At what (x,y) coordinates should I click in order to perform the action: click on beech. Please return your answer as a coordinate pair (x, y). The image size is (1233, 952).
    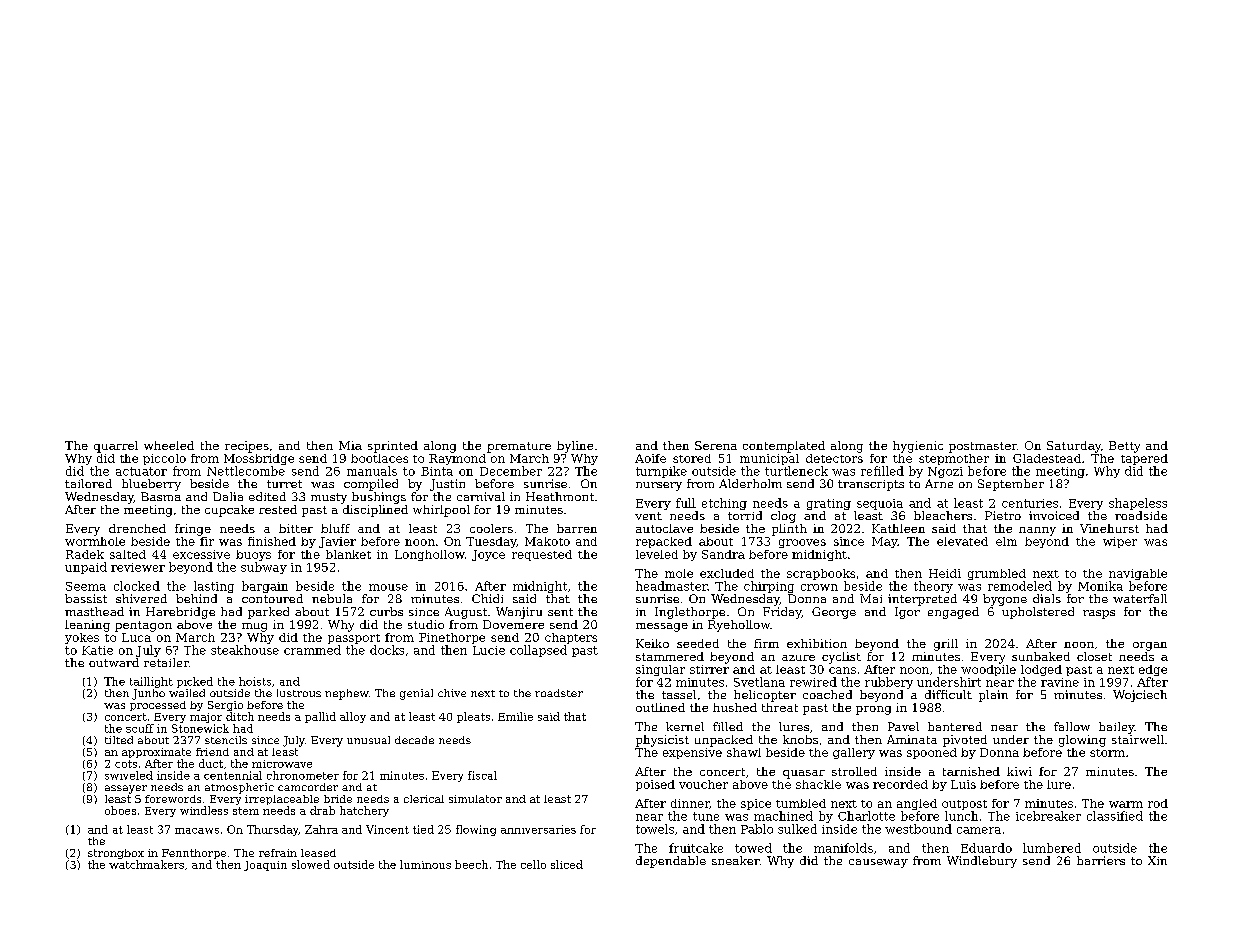
    Looking at the image, I should click on (471, 864).
